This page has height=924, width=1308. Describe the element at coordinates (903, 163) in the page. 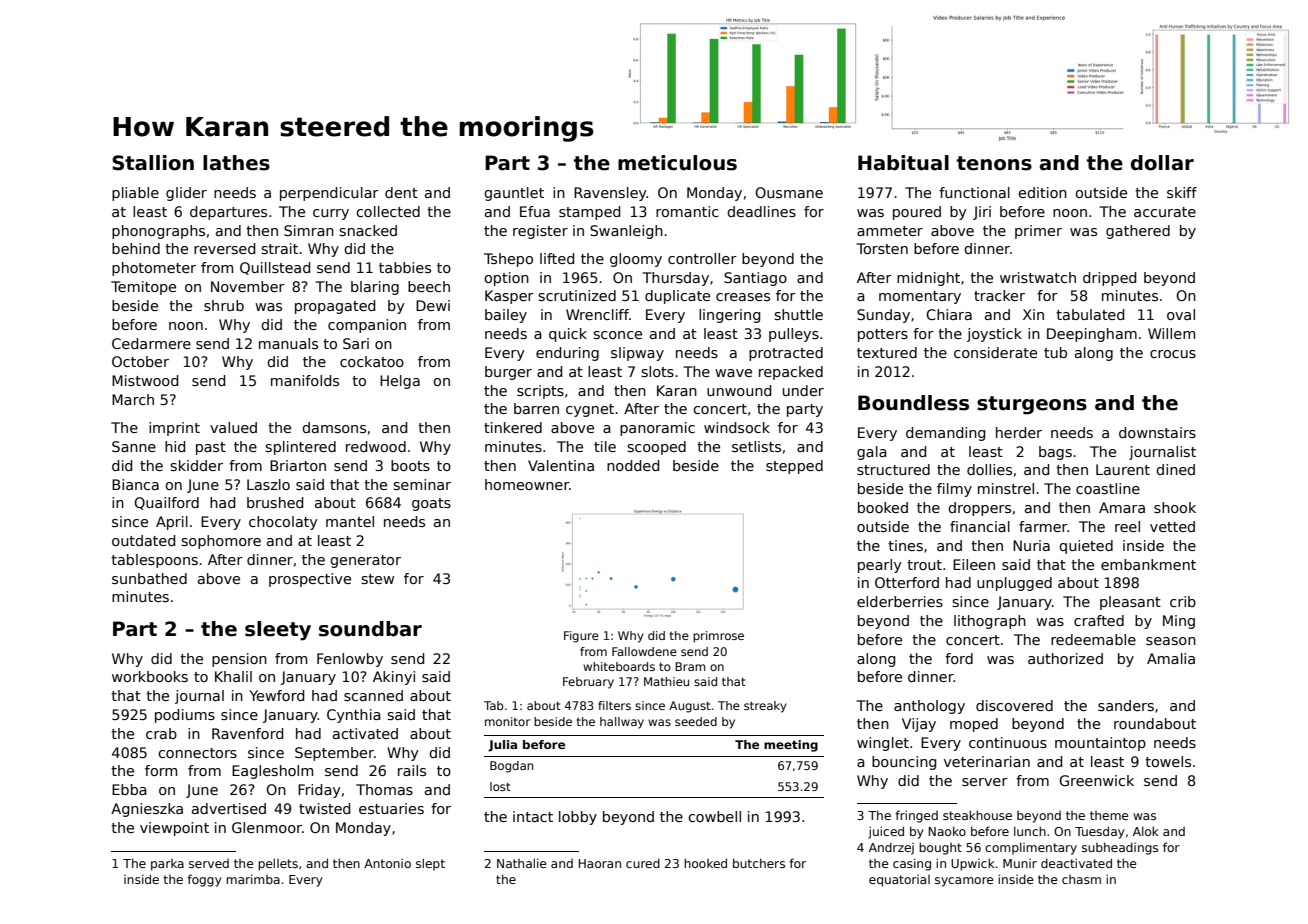

I see `Habitual` at that location.
